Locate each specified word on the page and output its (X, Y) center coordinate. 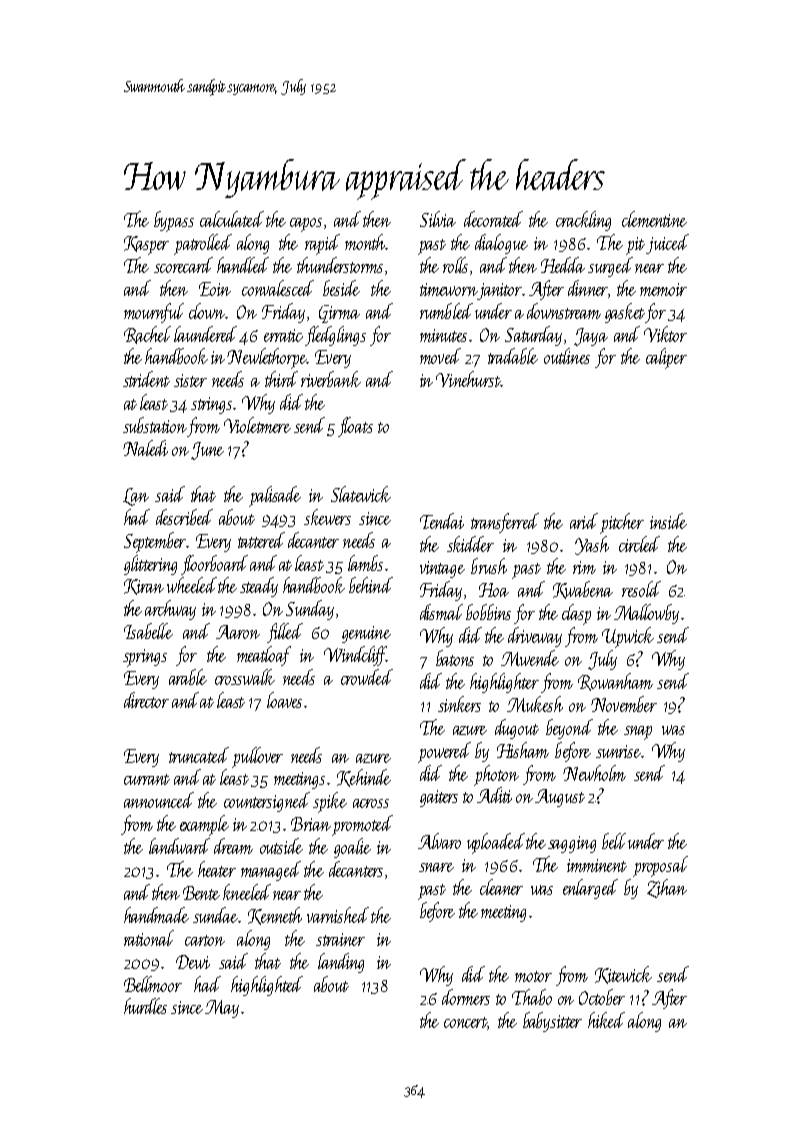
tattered (261, 540)
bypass (174, 221)
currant (147, 779)
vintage (442, 569)
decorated (493, 219)
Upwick (628, 637)
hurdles (145, 1006)
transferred (505, 523)
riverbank (331, 379)
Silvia (438, 219)
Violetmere (257, 425)
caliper (666, 358)
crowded (367, 677)
